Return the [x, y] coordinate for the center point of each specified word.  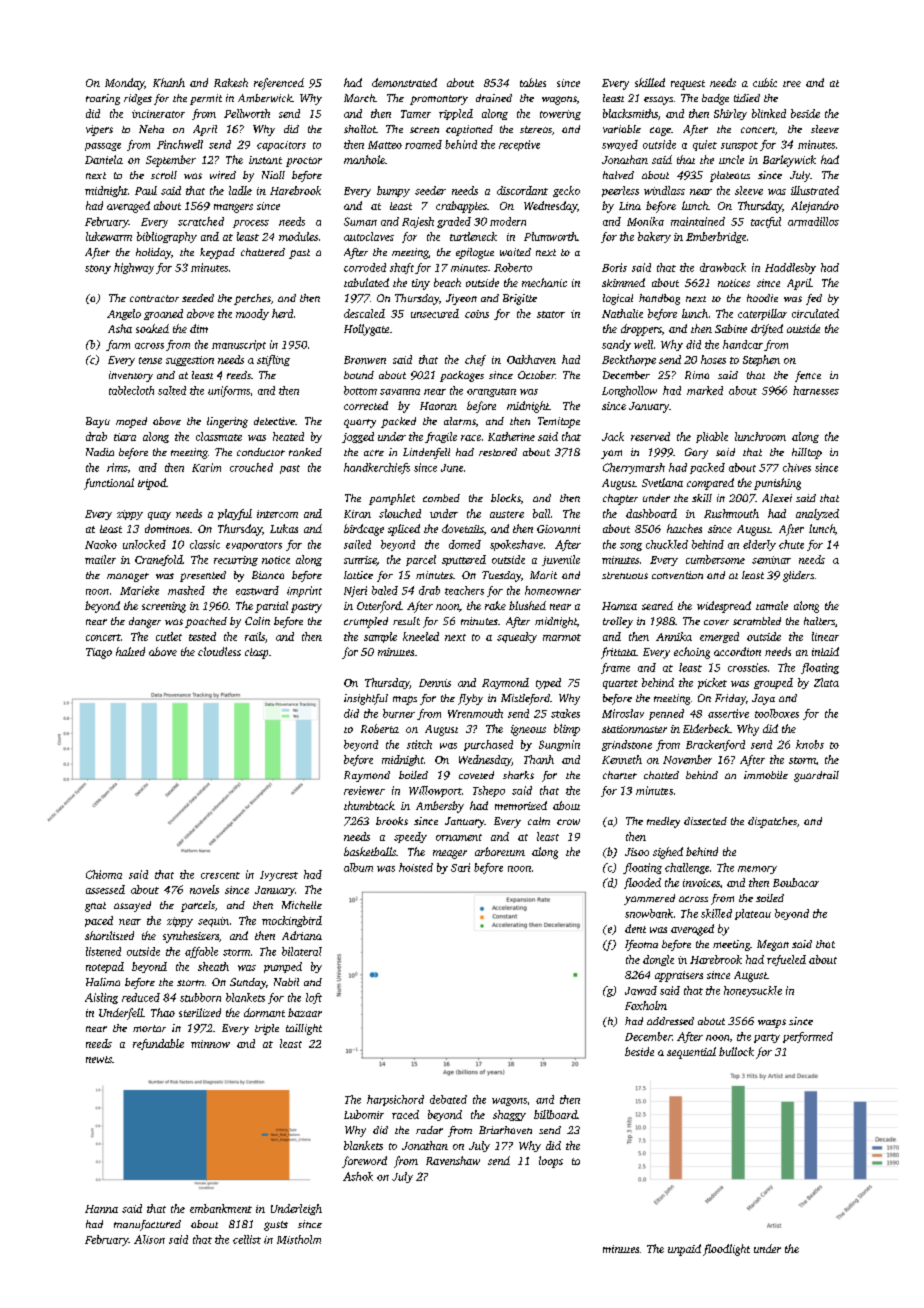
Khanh [169, 82]
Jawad [641, 990]
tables [533, 82]
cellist [247, 1239]
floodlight [726, 1250]
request [688, 85]
